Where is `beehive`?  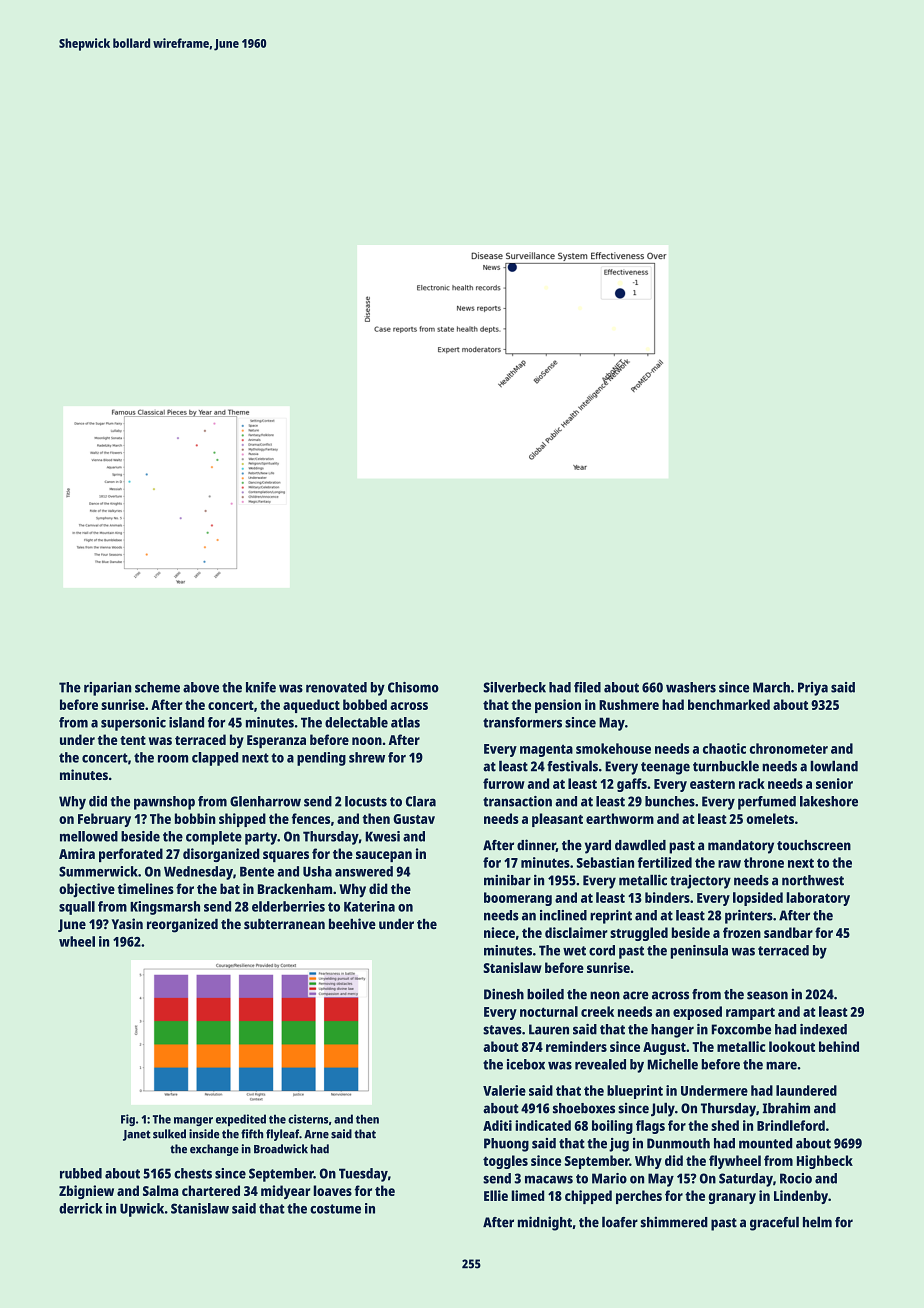 beehive is located at coordinates (352, 923).
